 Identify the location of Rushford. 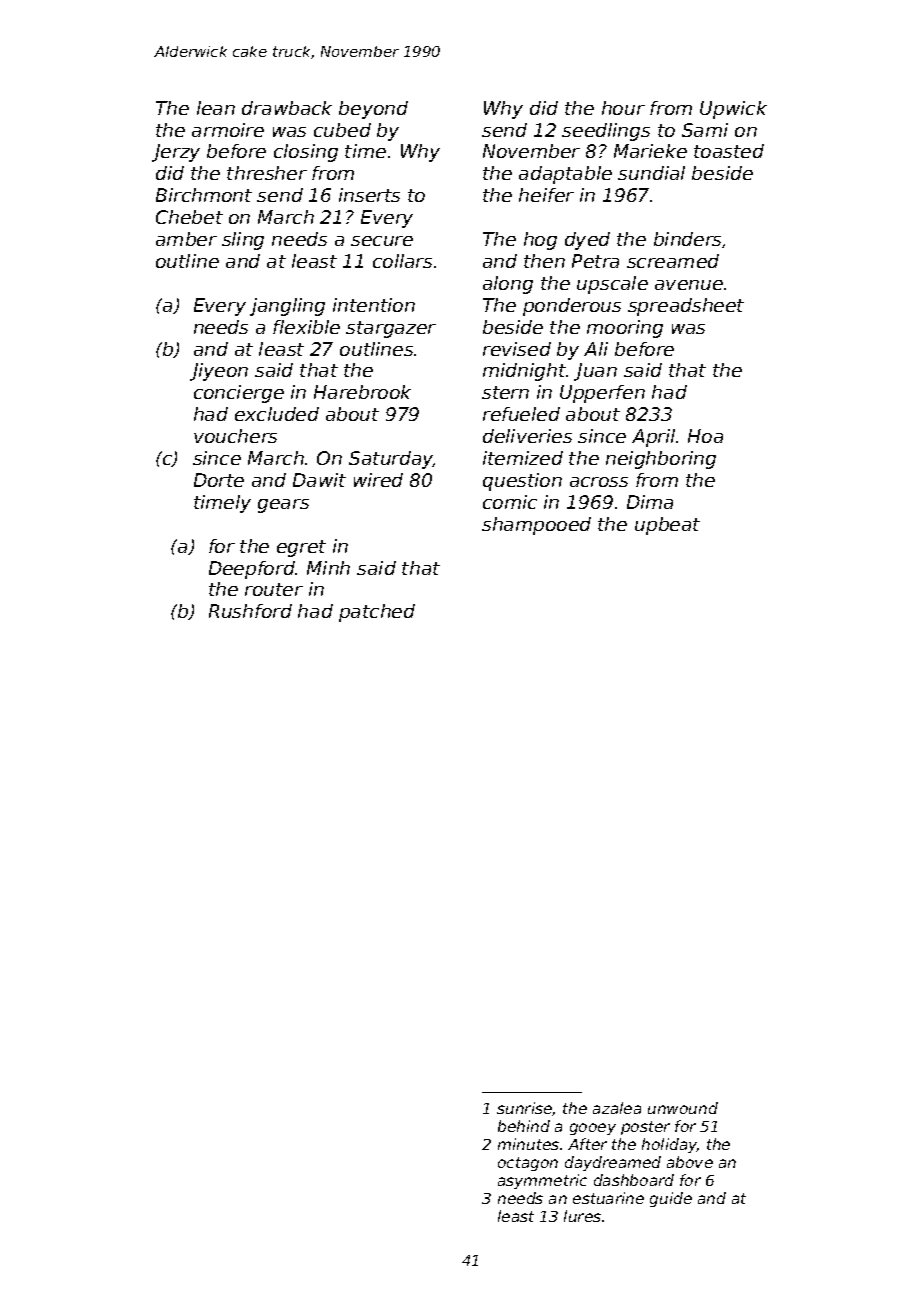
(250, 611).
